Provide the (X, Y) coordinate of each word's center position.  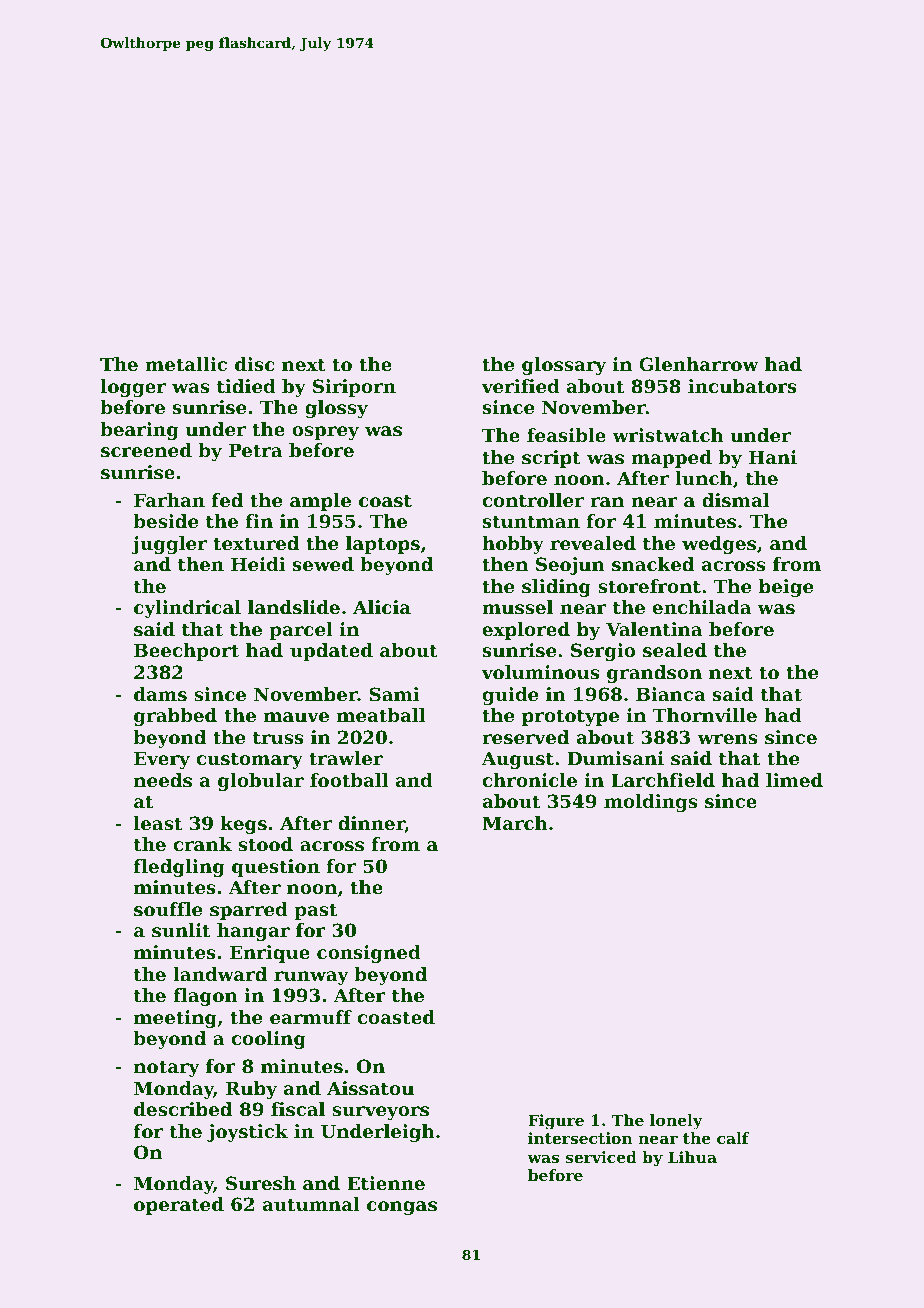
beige (786, 588)
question (276, 868)
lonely (676, 1122)
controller (533, 500)
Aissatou (370, 1088)
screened (146, 450)
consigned (369, 954)
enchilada (702, 607)
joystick (247, 1133)
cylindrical (187, 609)
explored (526, 631)
